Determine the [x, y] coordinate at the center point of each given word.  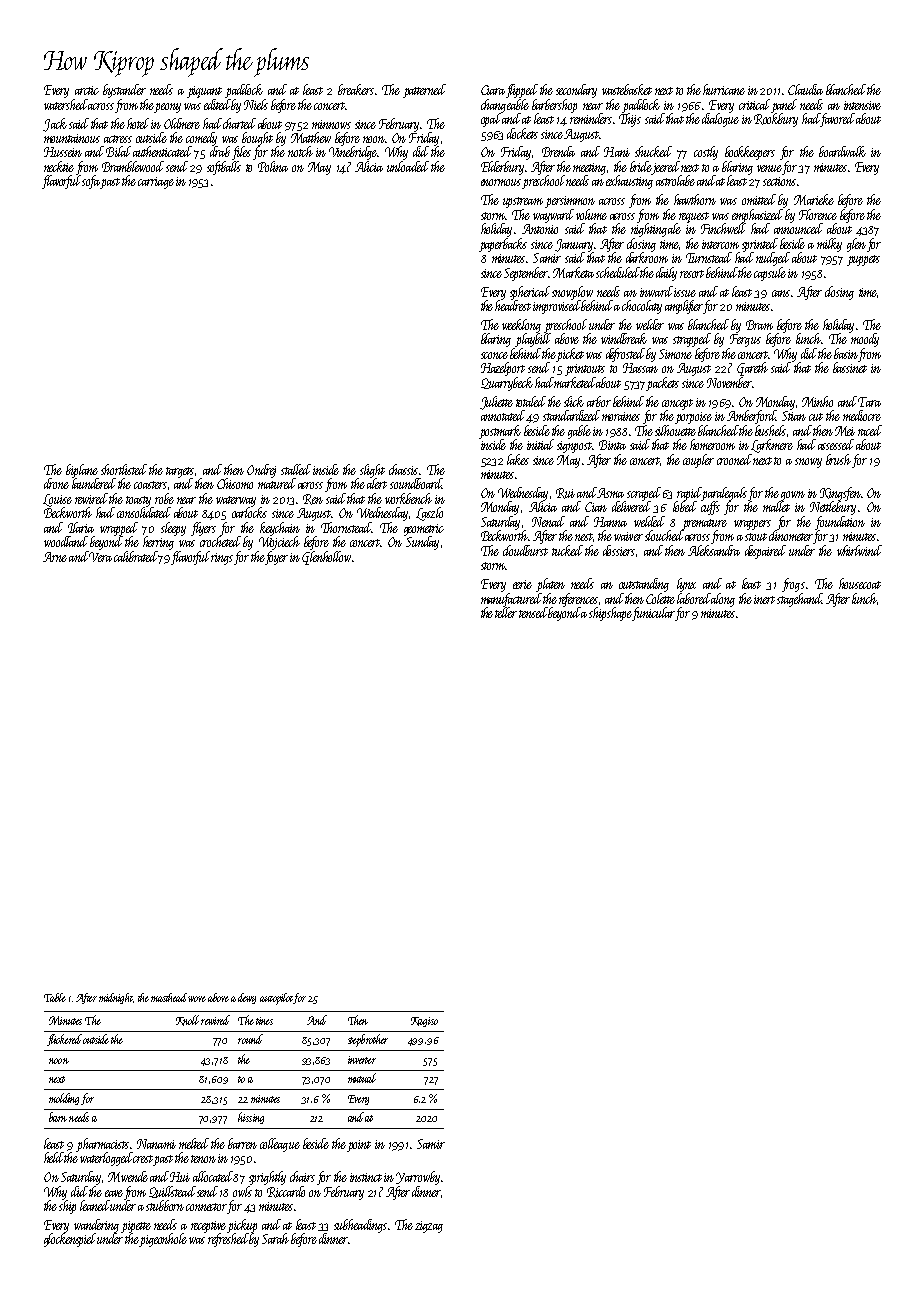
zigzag [429, 1227]
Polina [273, 166]
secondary [576, 91]
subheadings [360, 1226]
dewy [247, 998]
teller [506, 612]
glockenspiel [71, 1240]
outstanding [644, 585]
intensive [862, 105]
